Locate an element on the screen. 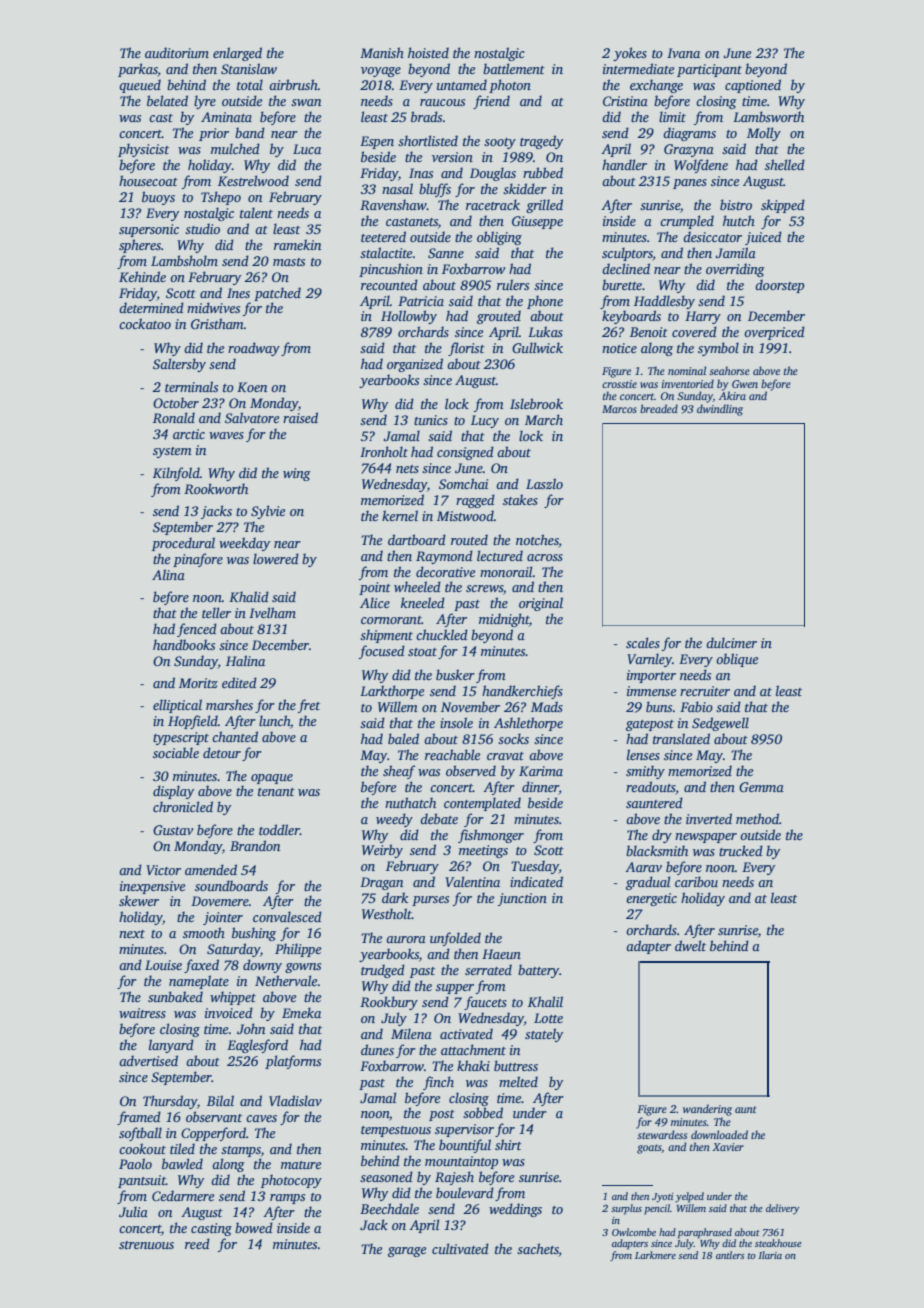 This screenshot has height=1308, width=924. tiled is located at coordinates (182, 1148).
